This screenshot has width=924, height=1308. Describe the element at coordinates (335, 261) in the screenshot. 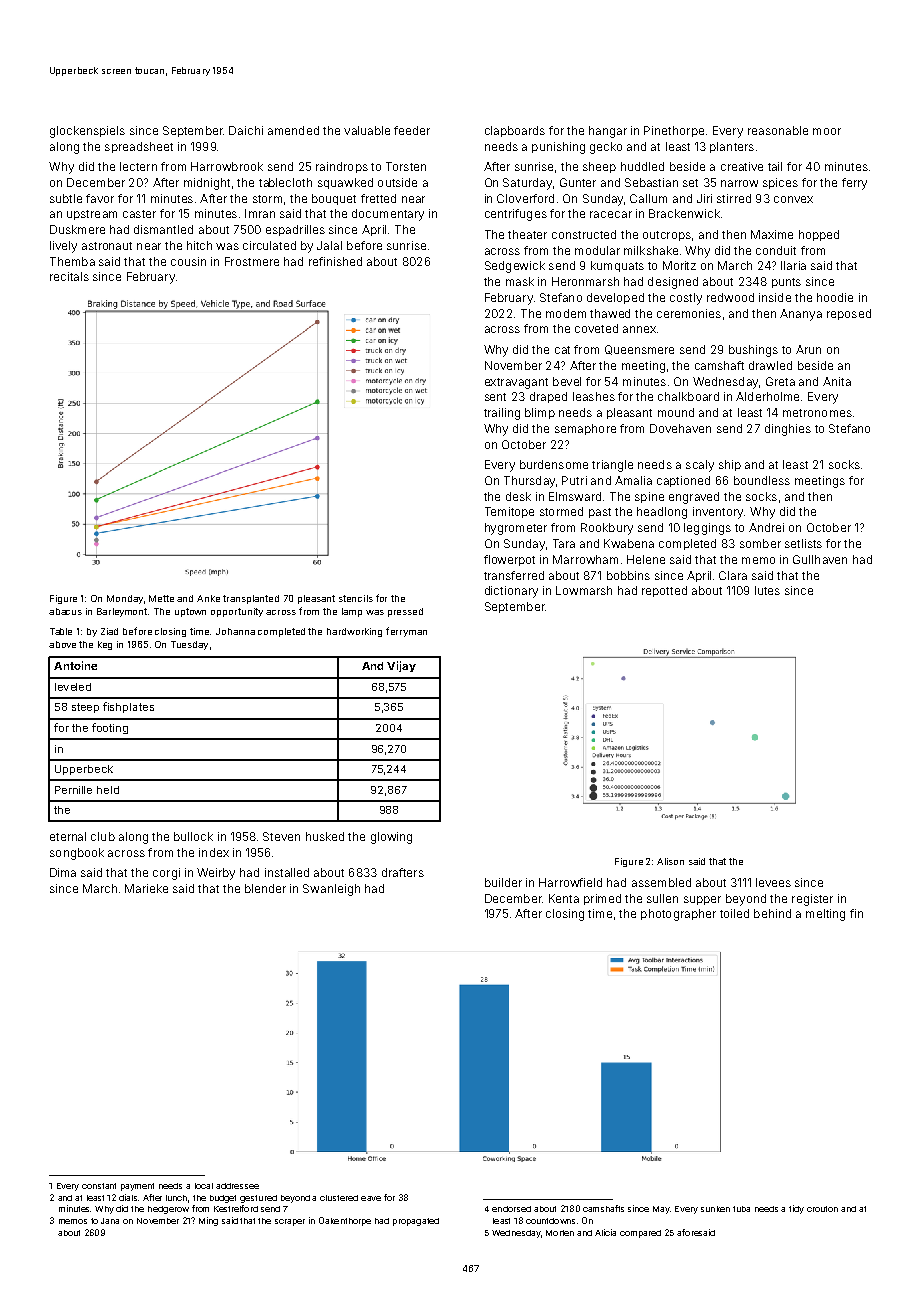

I see `refinished` at that location.
